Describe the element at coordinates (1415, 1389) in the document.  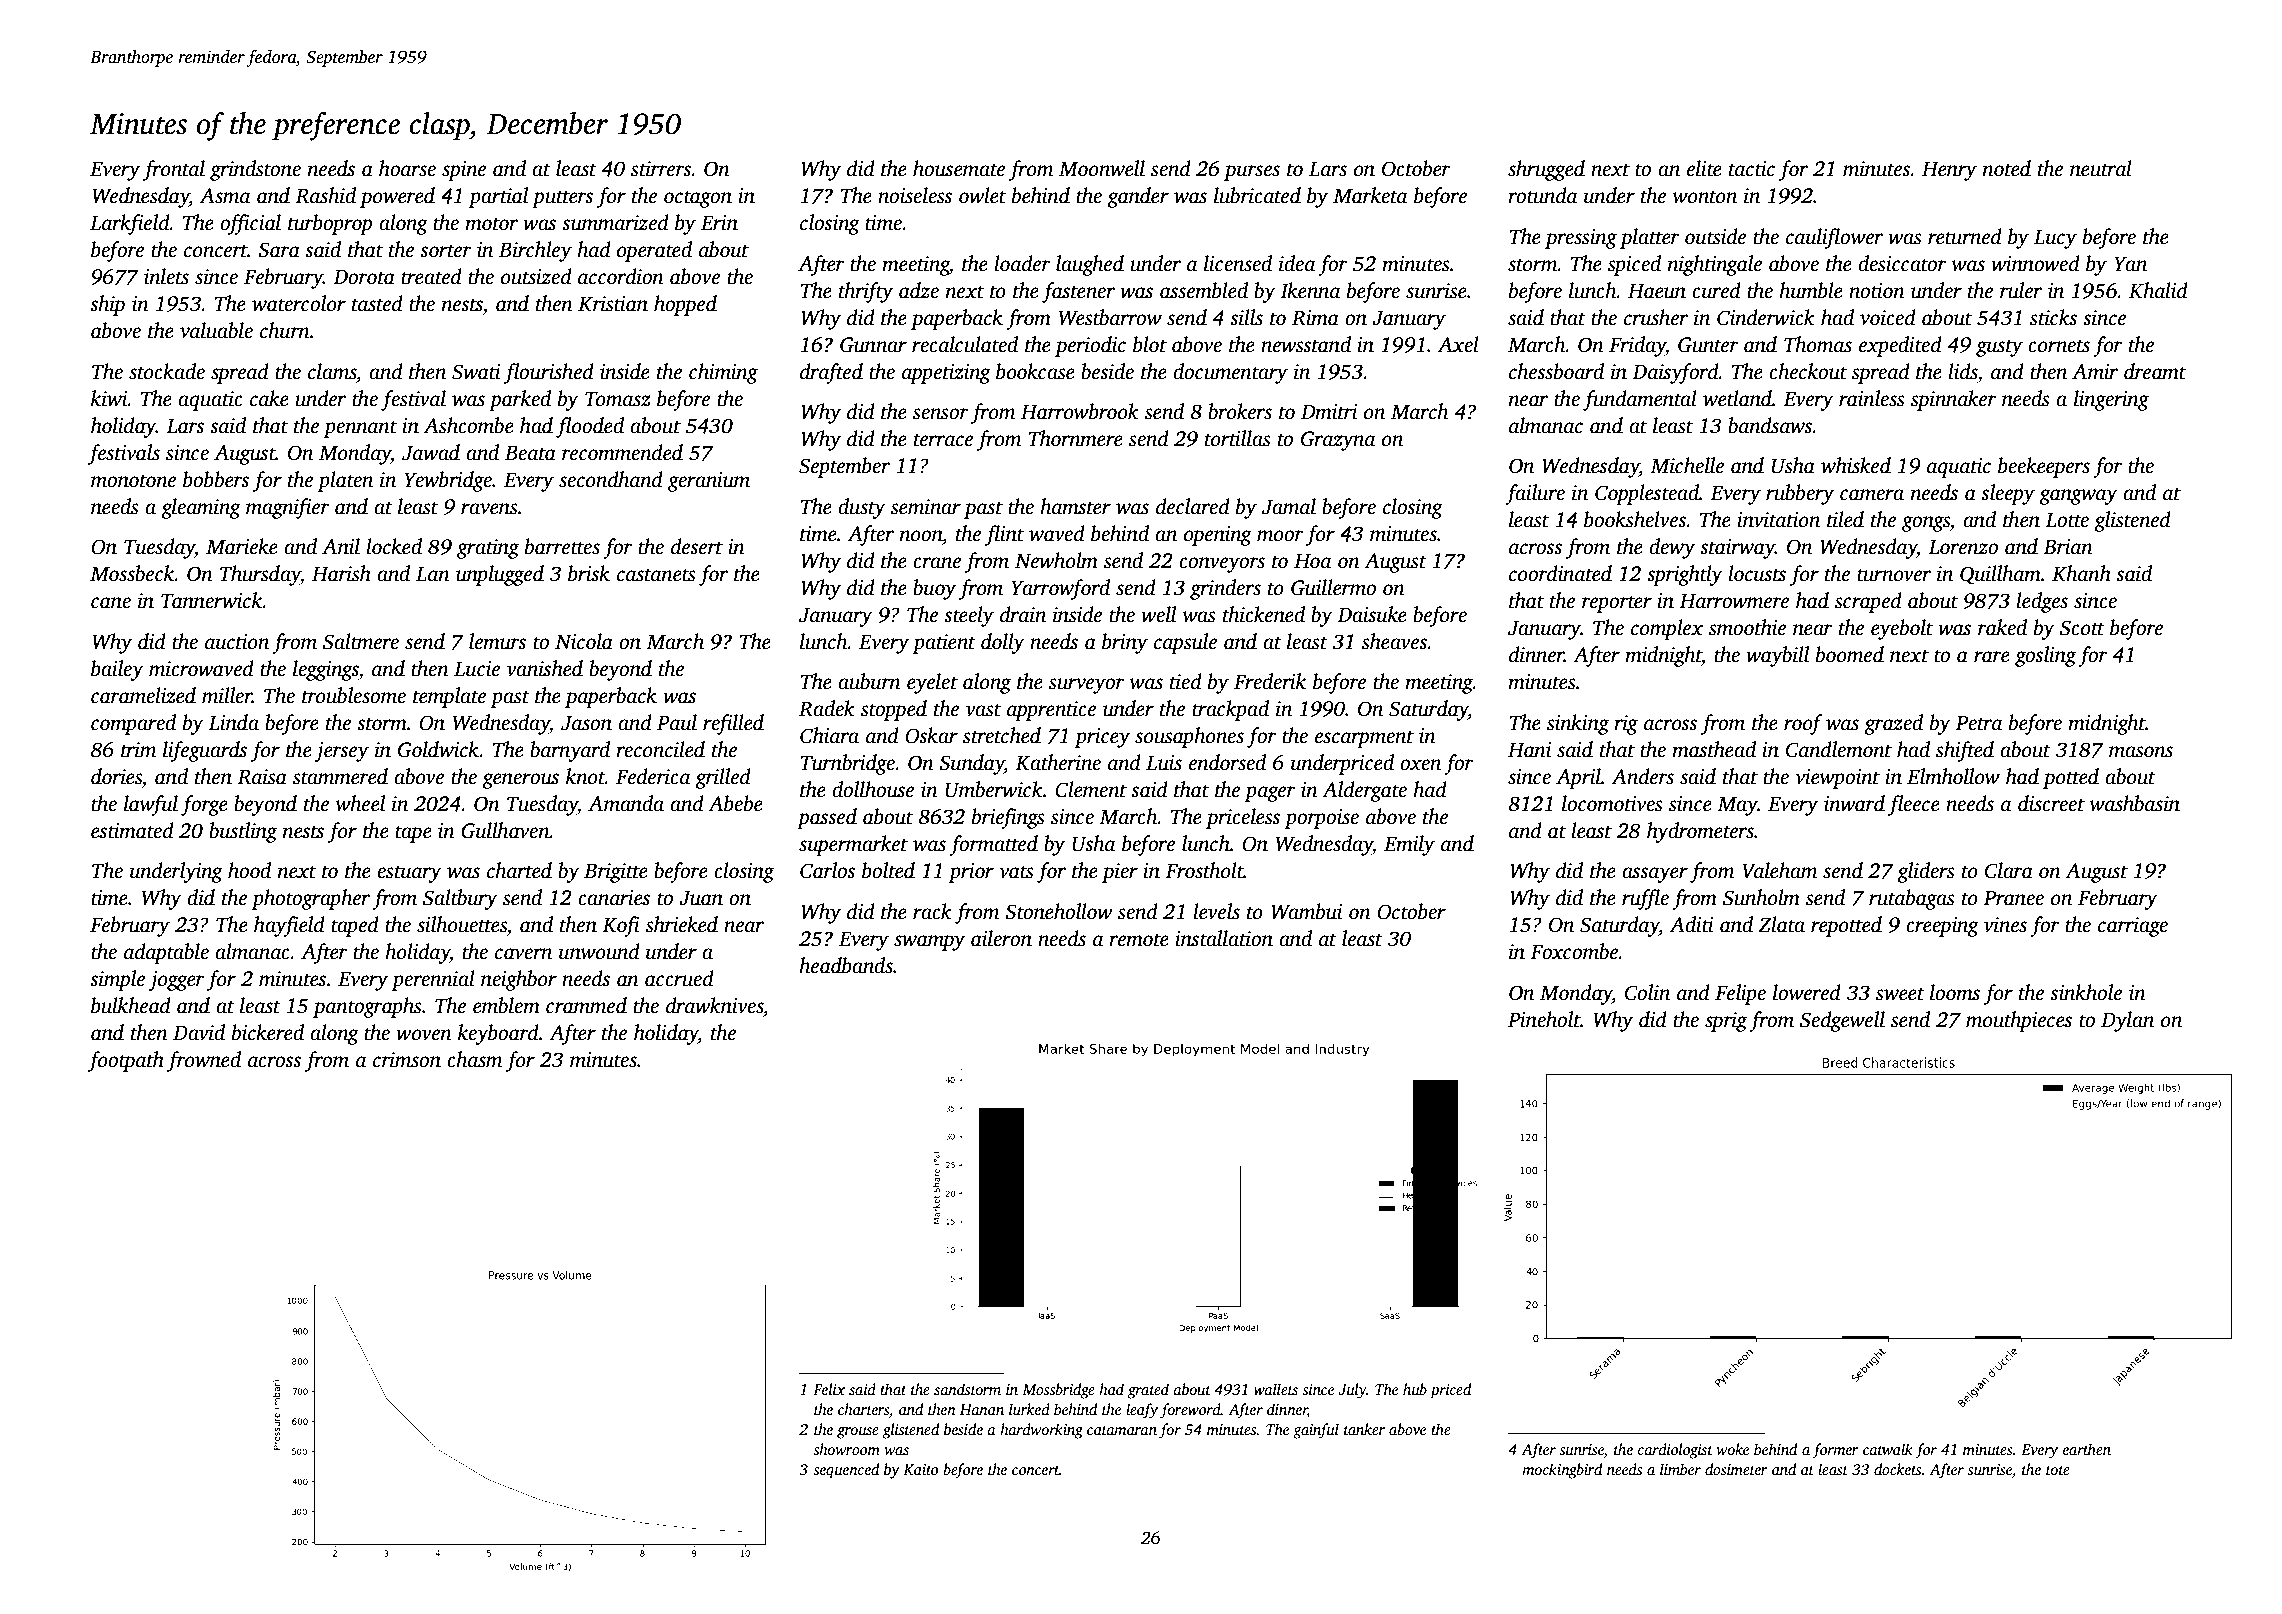
I see `hub` at that location.
